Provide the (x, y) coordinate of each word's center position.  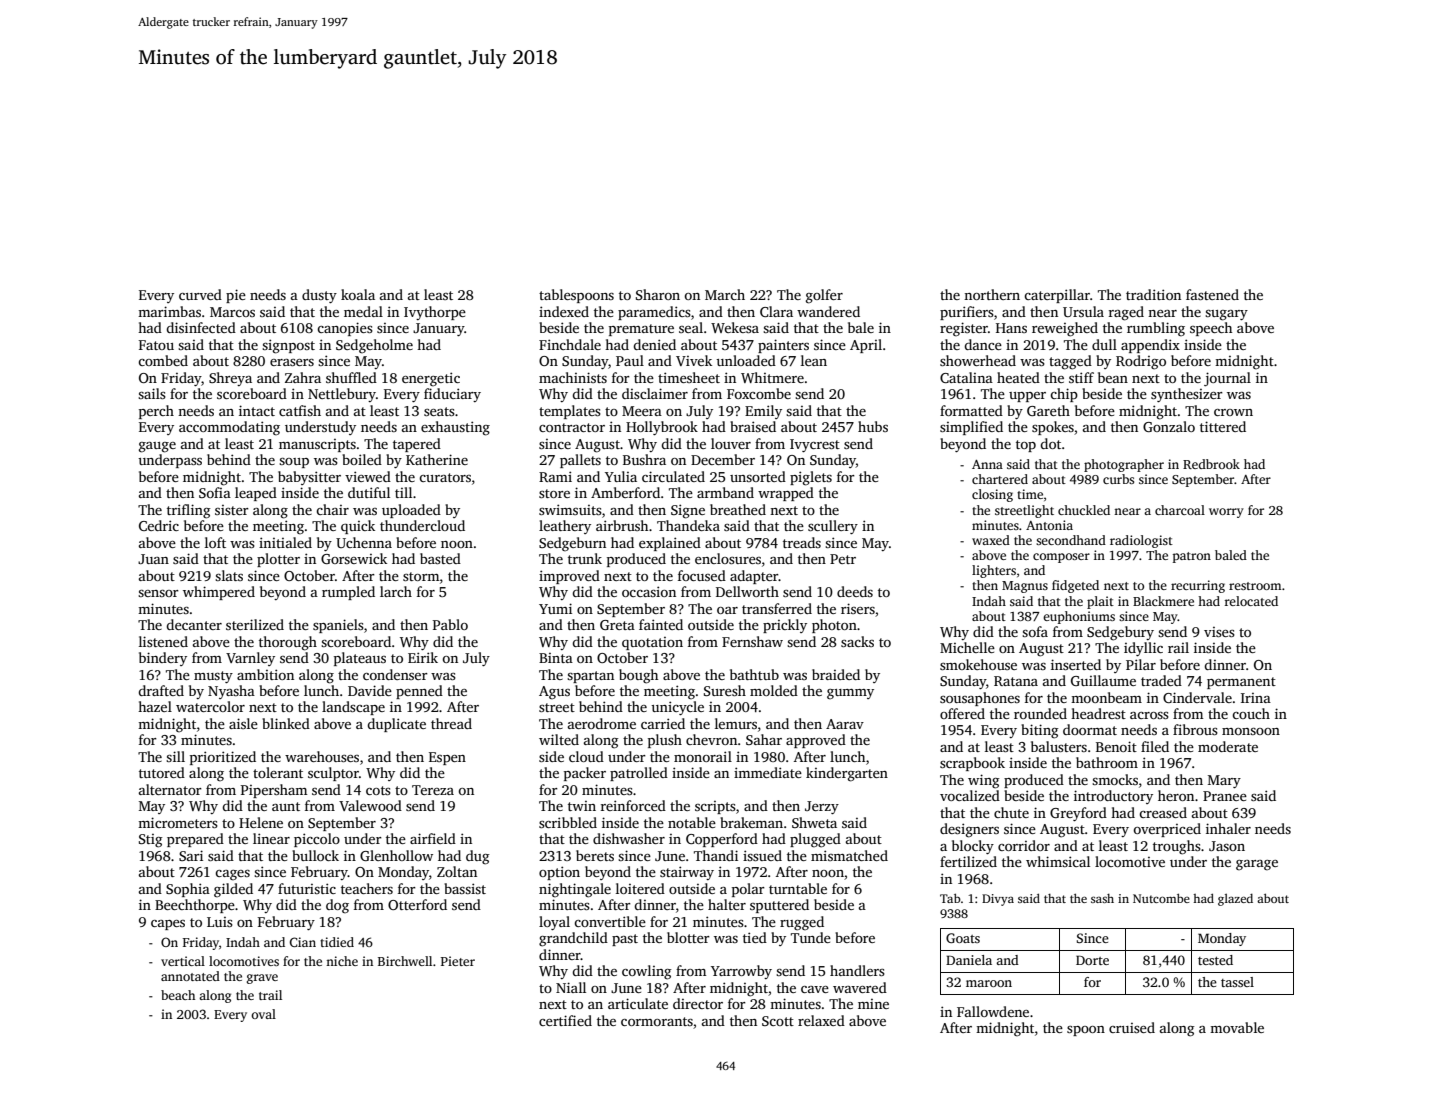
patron (1192, 557)
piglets (811, 478)
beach (178, 995)
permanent (1241, 683)
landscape (353, 708)
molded (774, 690)
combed (163, 360)
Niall (571, 987)
